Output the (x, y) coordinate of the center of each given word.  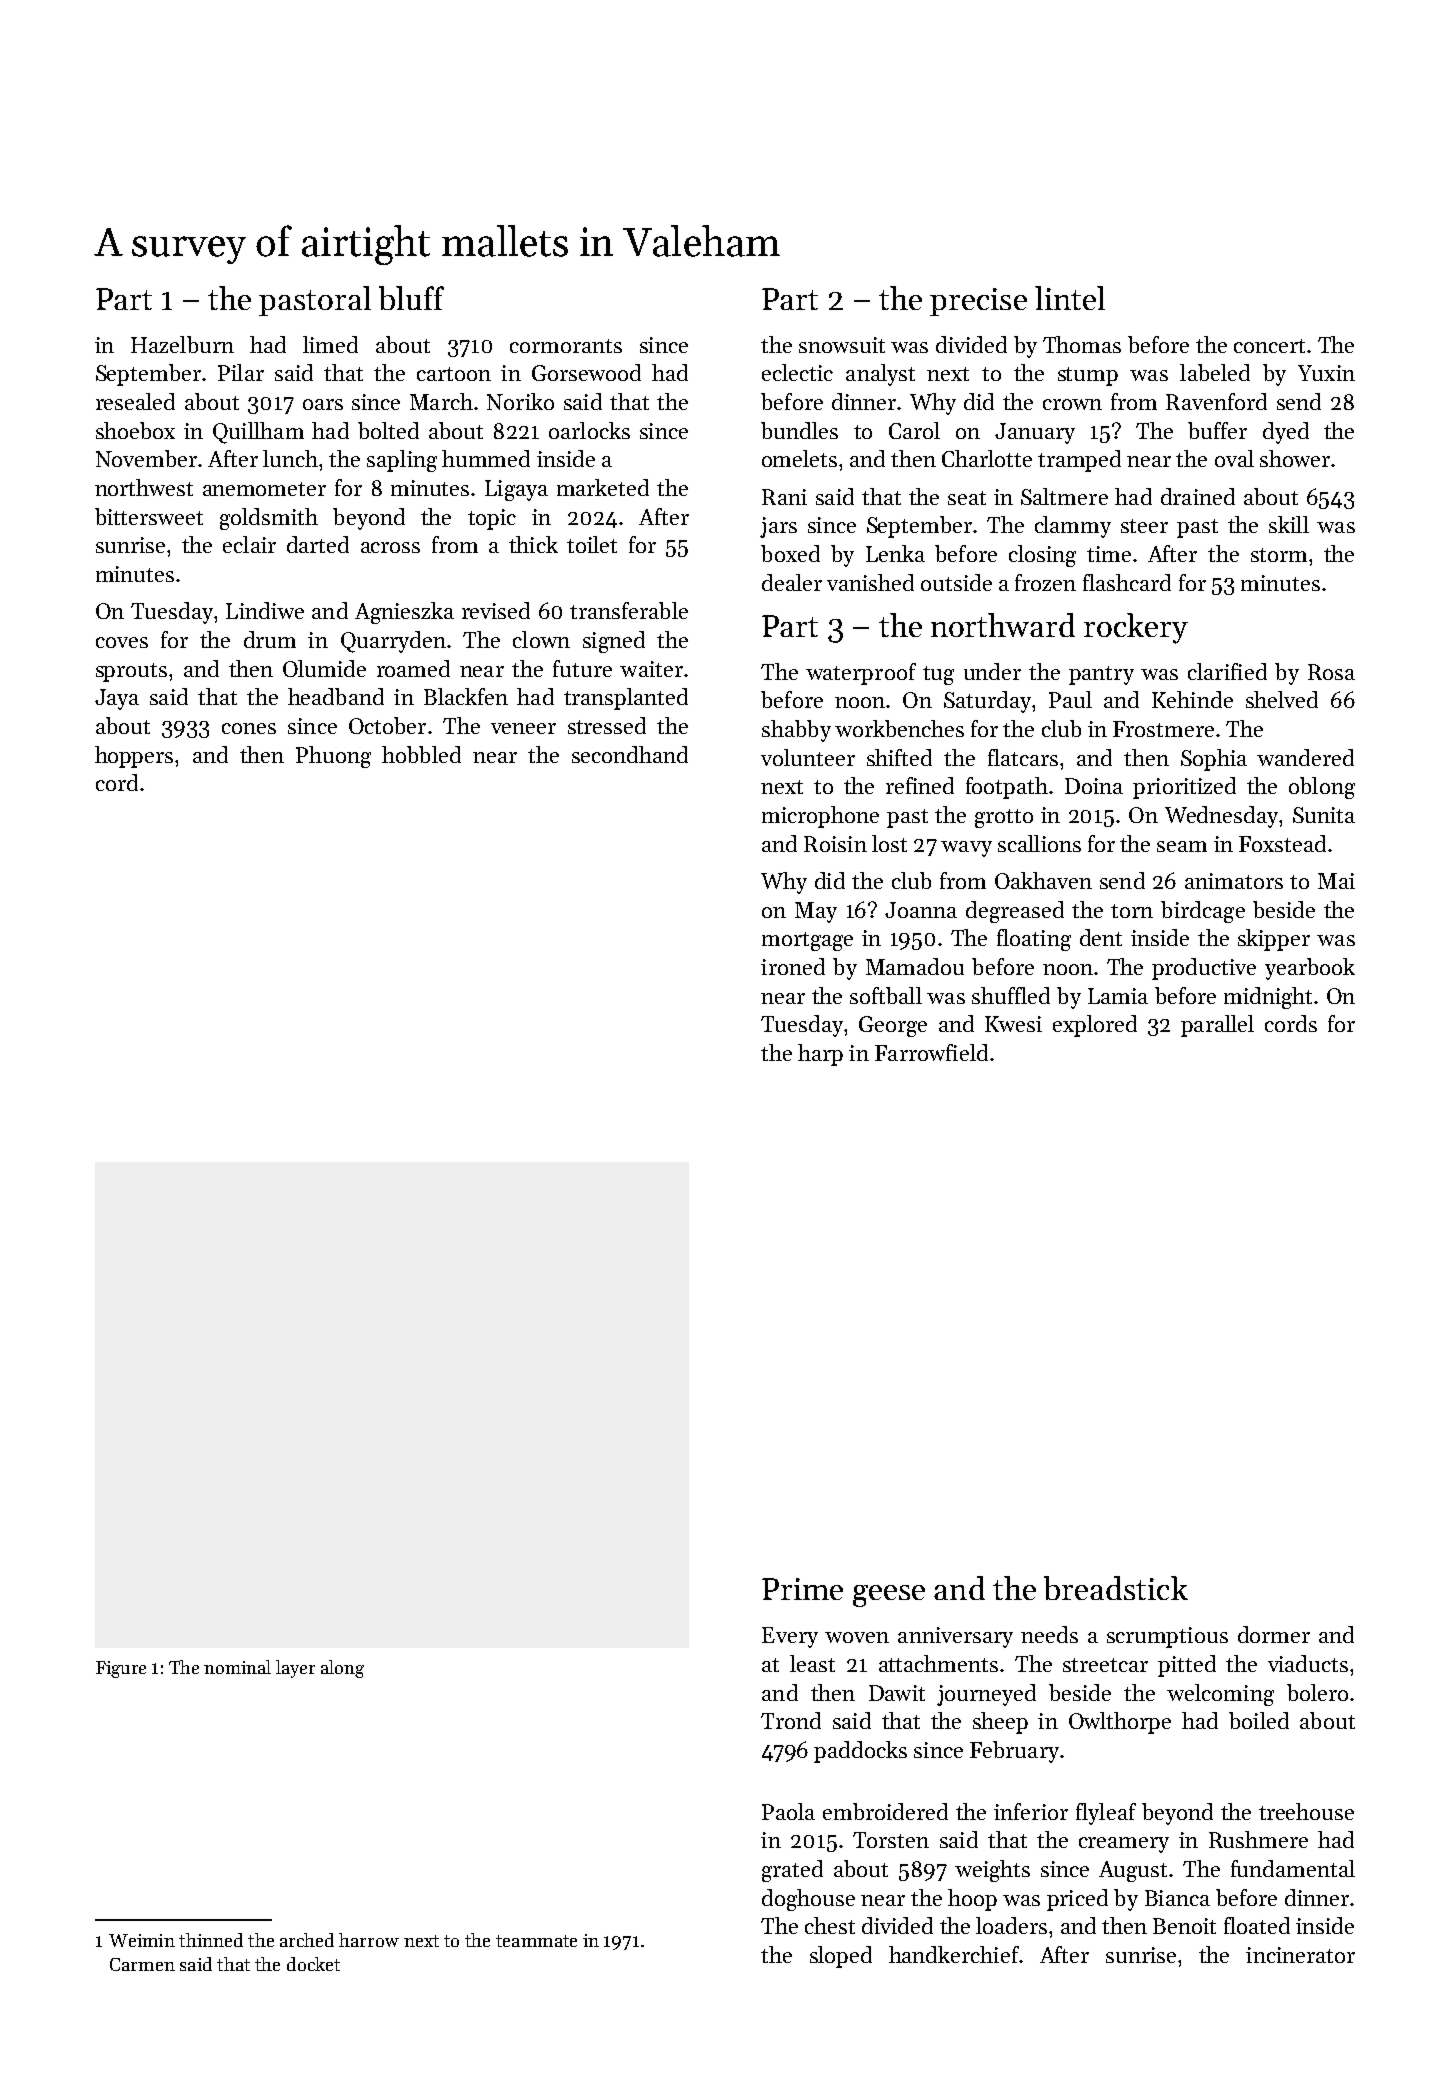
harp (820, 1055)
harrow (369, 1940)
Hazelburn (182, 344)
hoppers (134, 757)
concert (1269, 346)
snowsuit (842, 345)
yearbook (1310, 969)
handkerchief (954, 1954)
